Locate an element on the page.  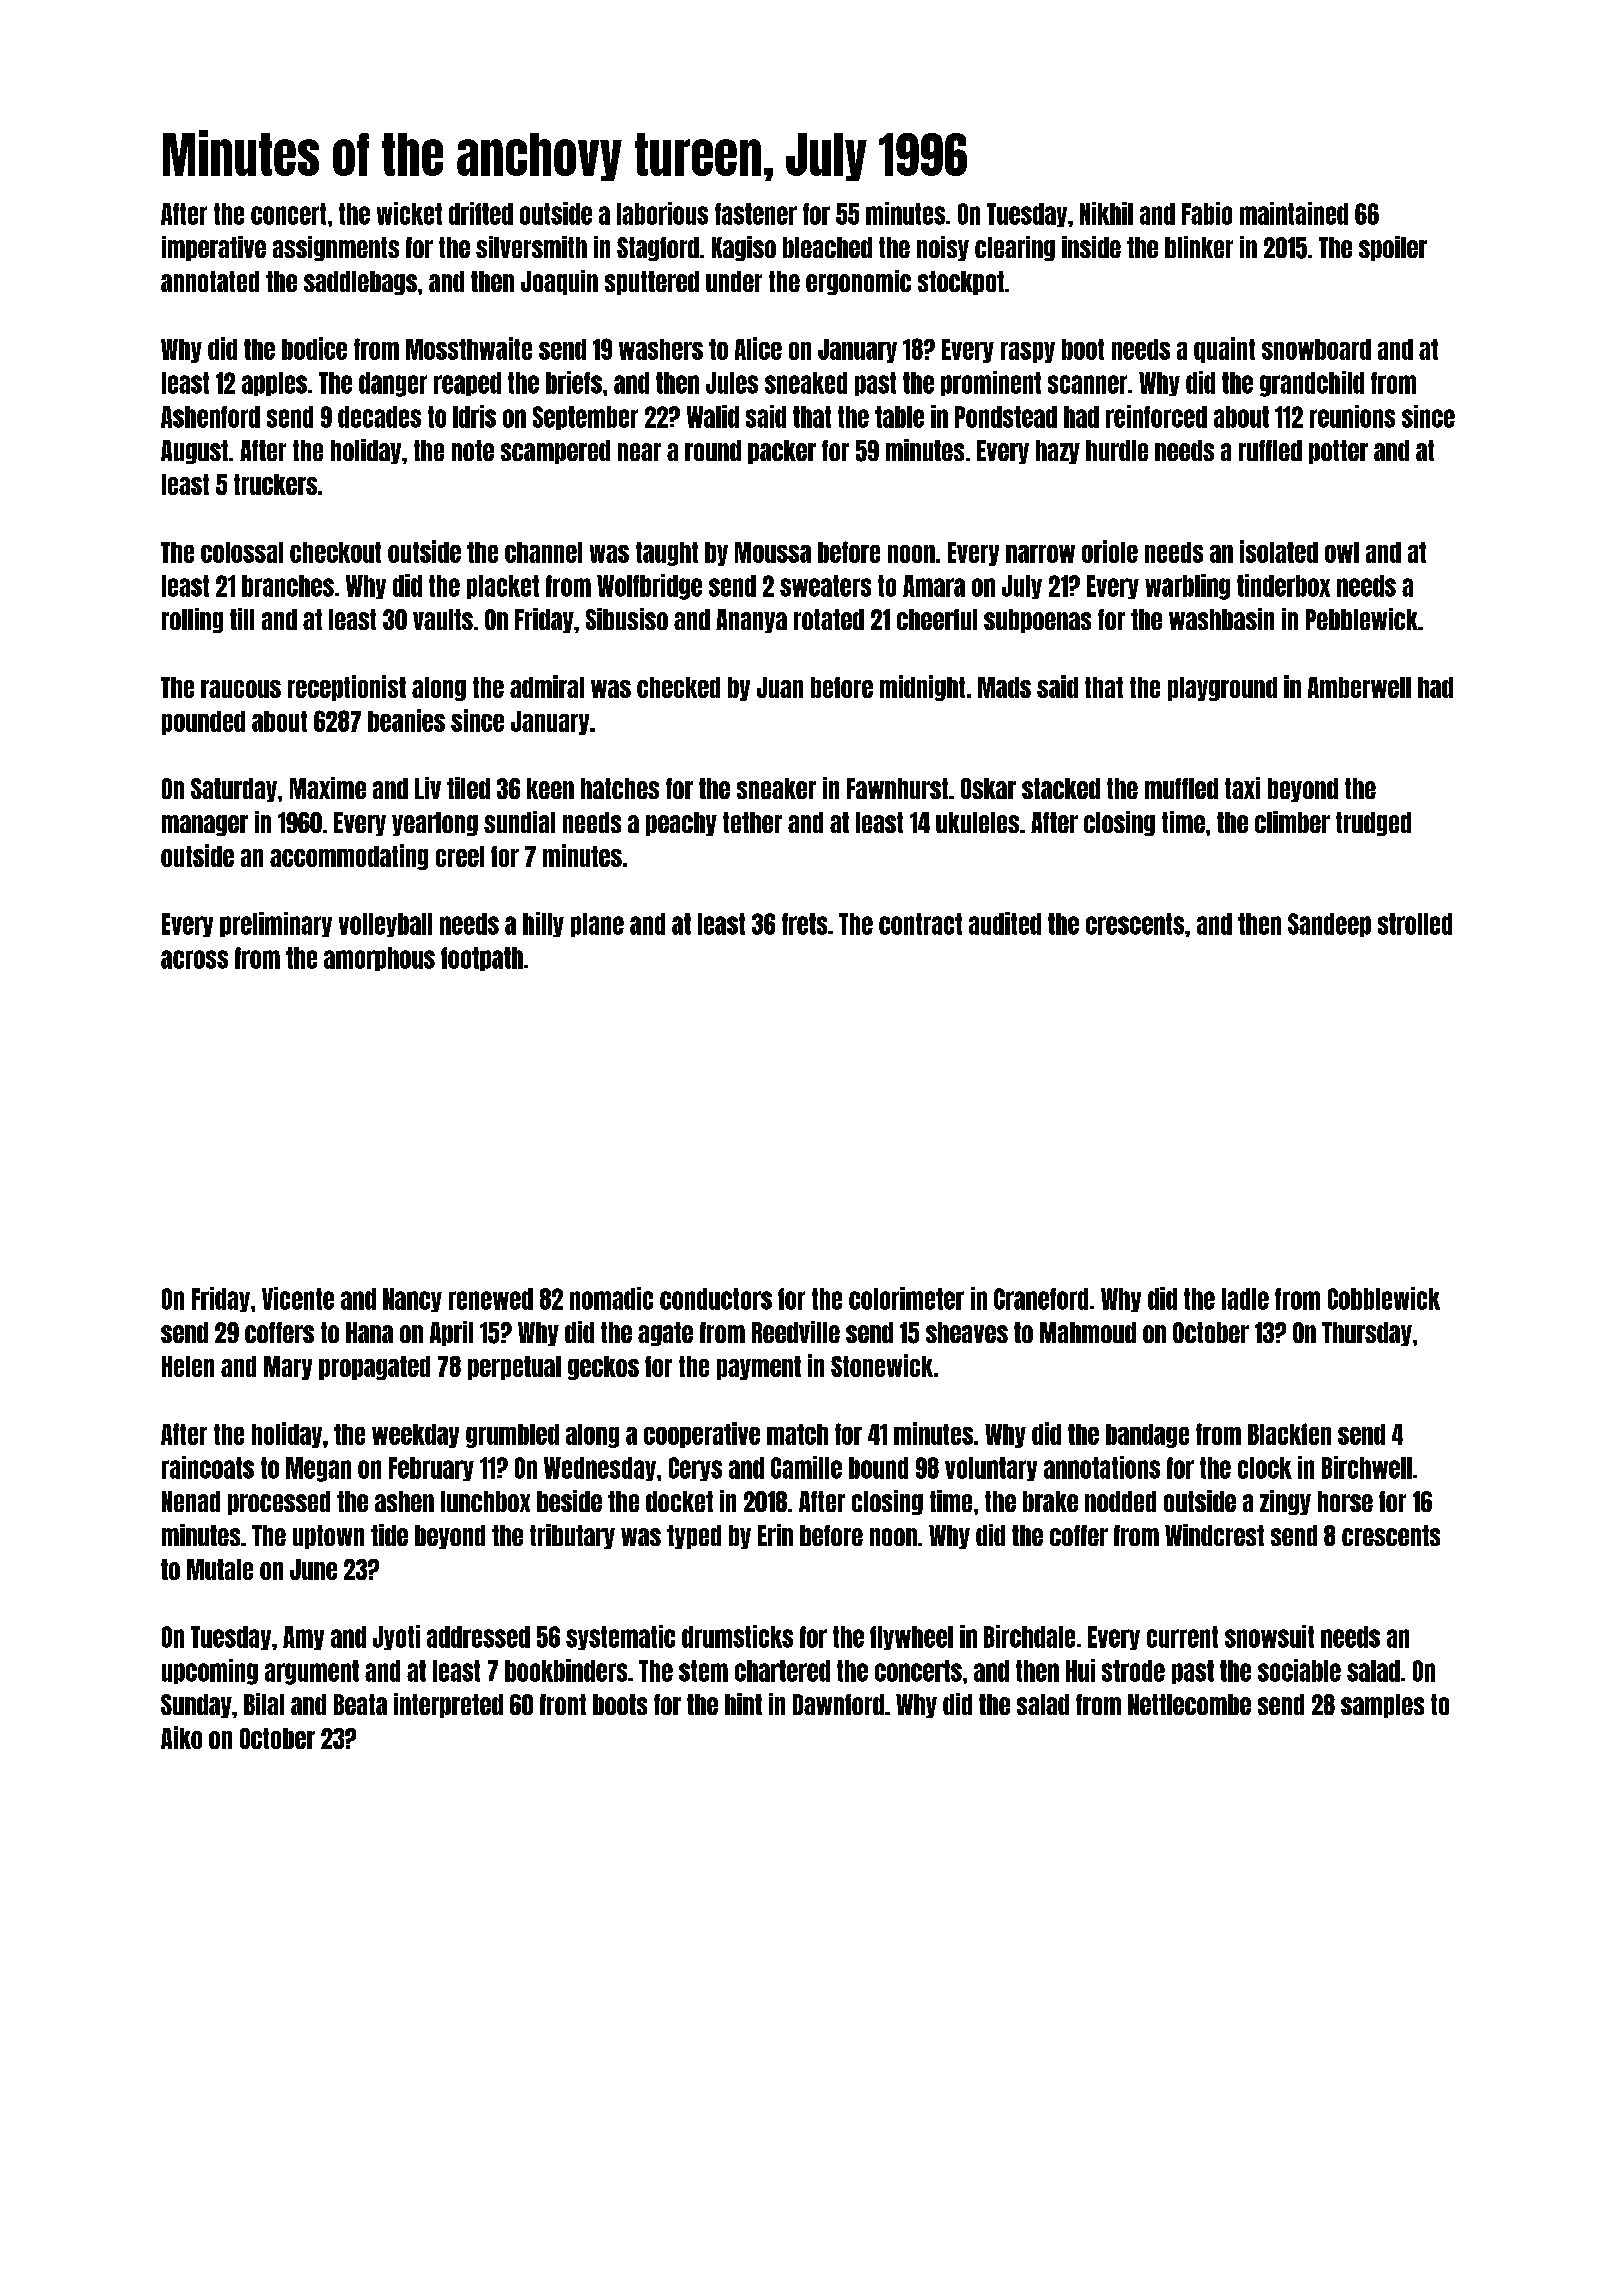
interpreted is located at coordinates (448, 1705).
